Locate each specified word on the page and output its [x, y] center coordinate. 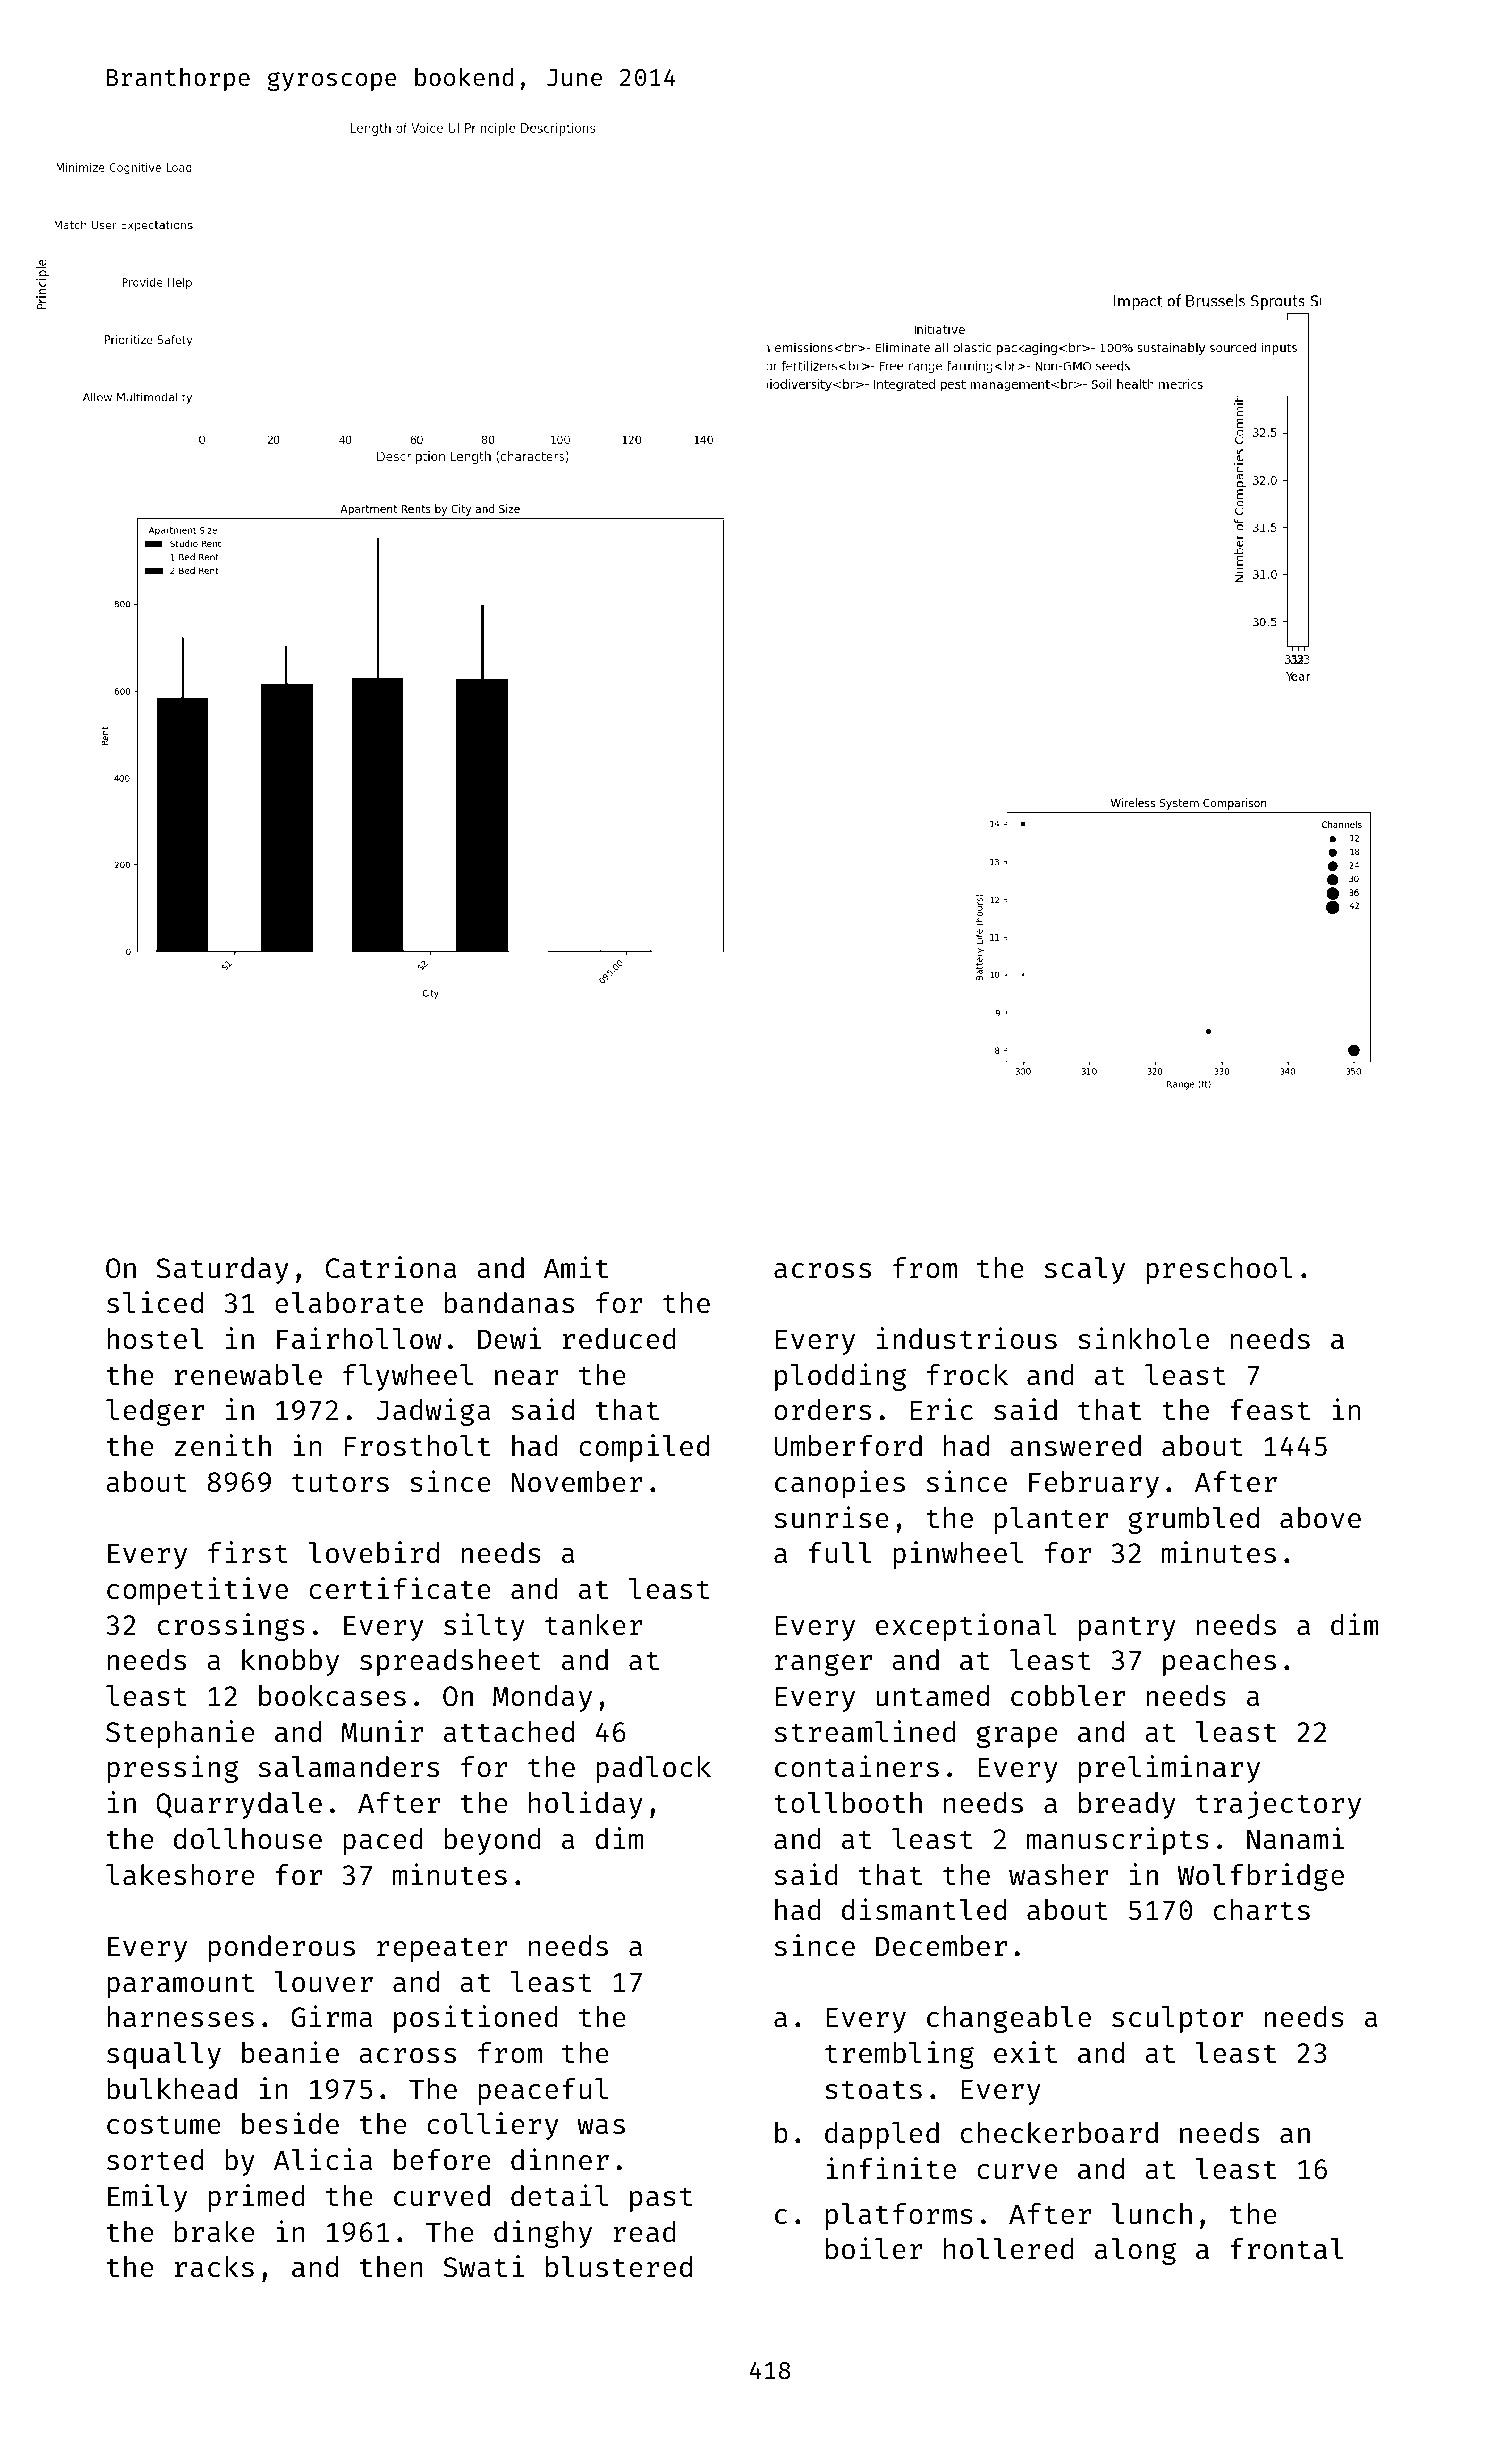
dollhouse [248, 1839]
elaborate [349, 1303]
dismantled [924, 1909]
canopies [840, 1484]
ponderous [281, 1948]
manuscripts [1118, 1841]
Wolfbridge [1261, 1877]
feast [1270, 1410]
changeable [1009, 2019]
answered [1075, 1446]
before [442, 2160]
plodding [840, 1377]
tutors [340, 1483]
